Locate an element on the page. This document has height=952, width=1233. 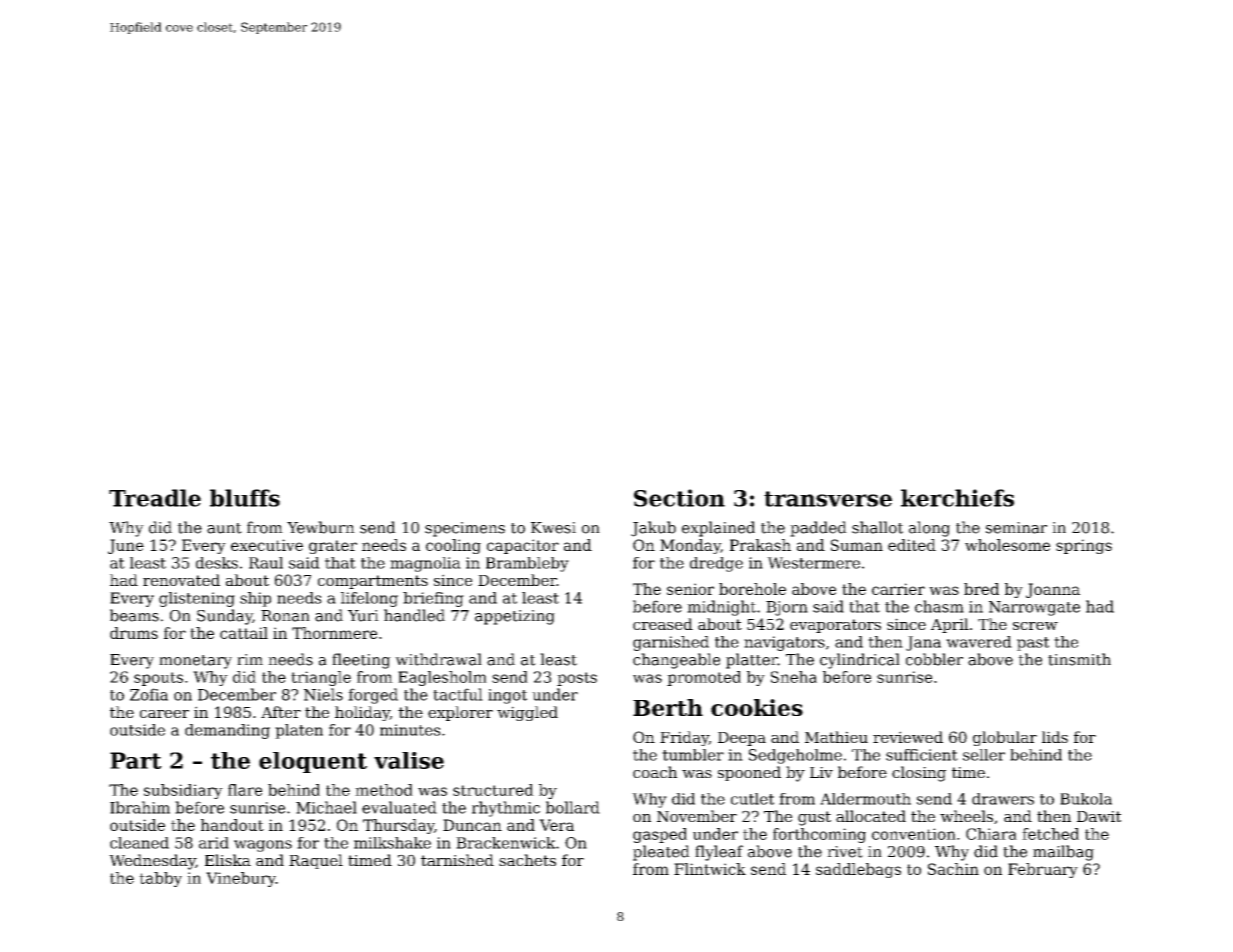
Raquel is located at coordinates (316, 861).
